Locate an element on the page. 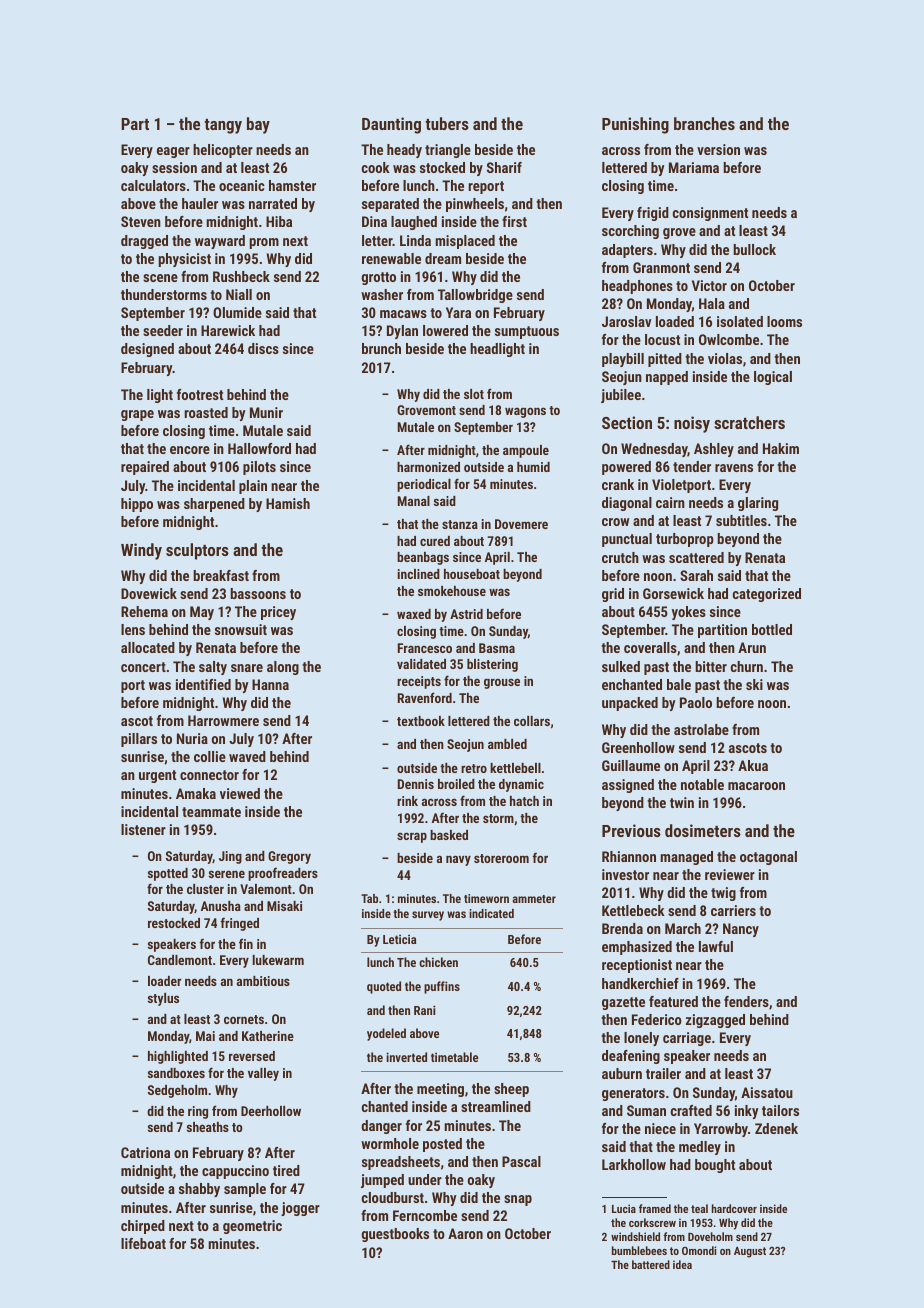  frigid is located at coordinates (653, 214).
